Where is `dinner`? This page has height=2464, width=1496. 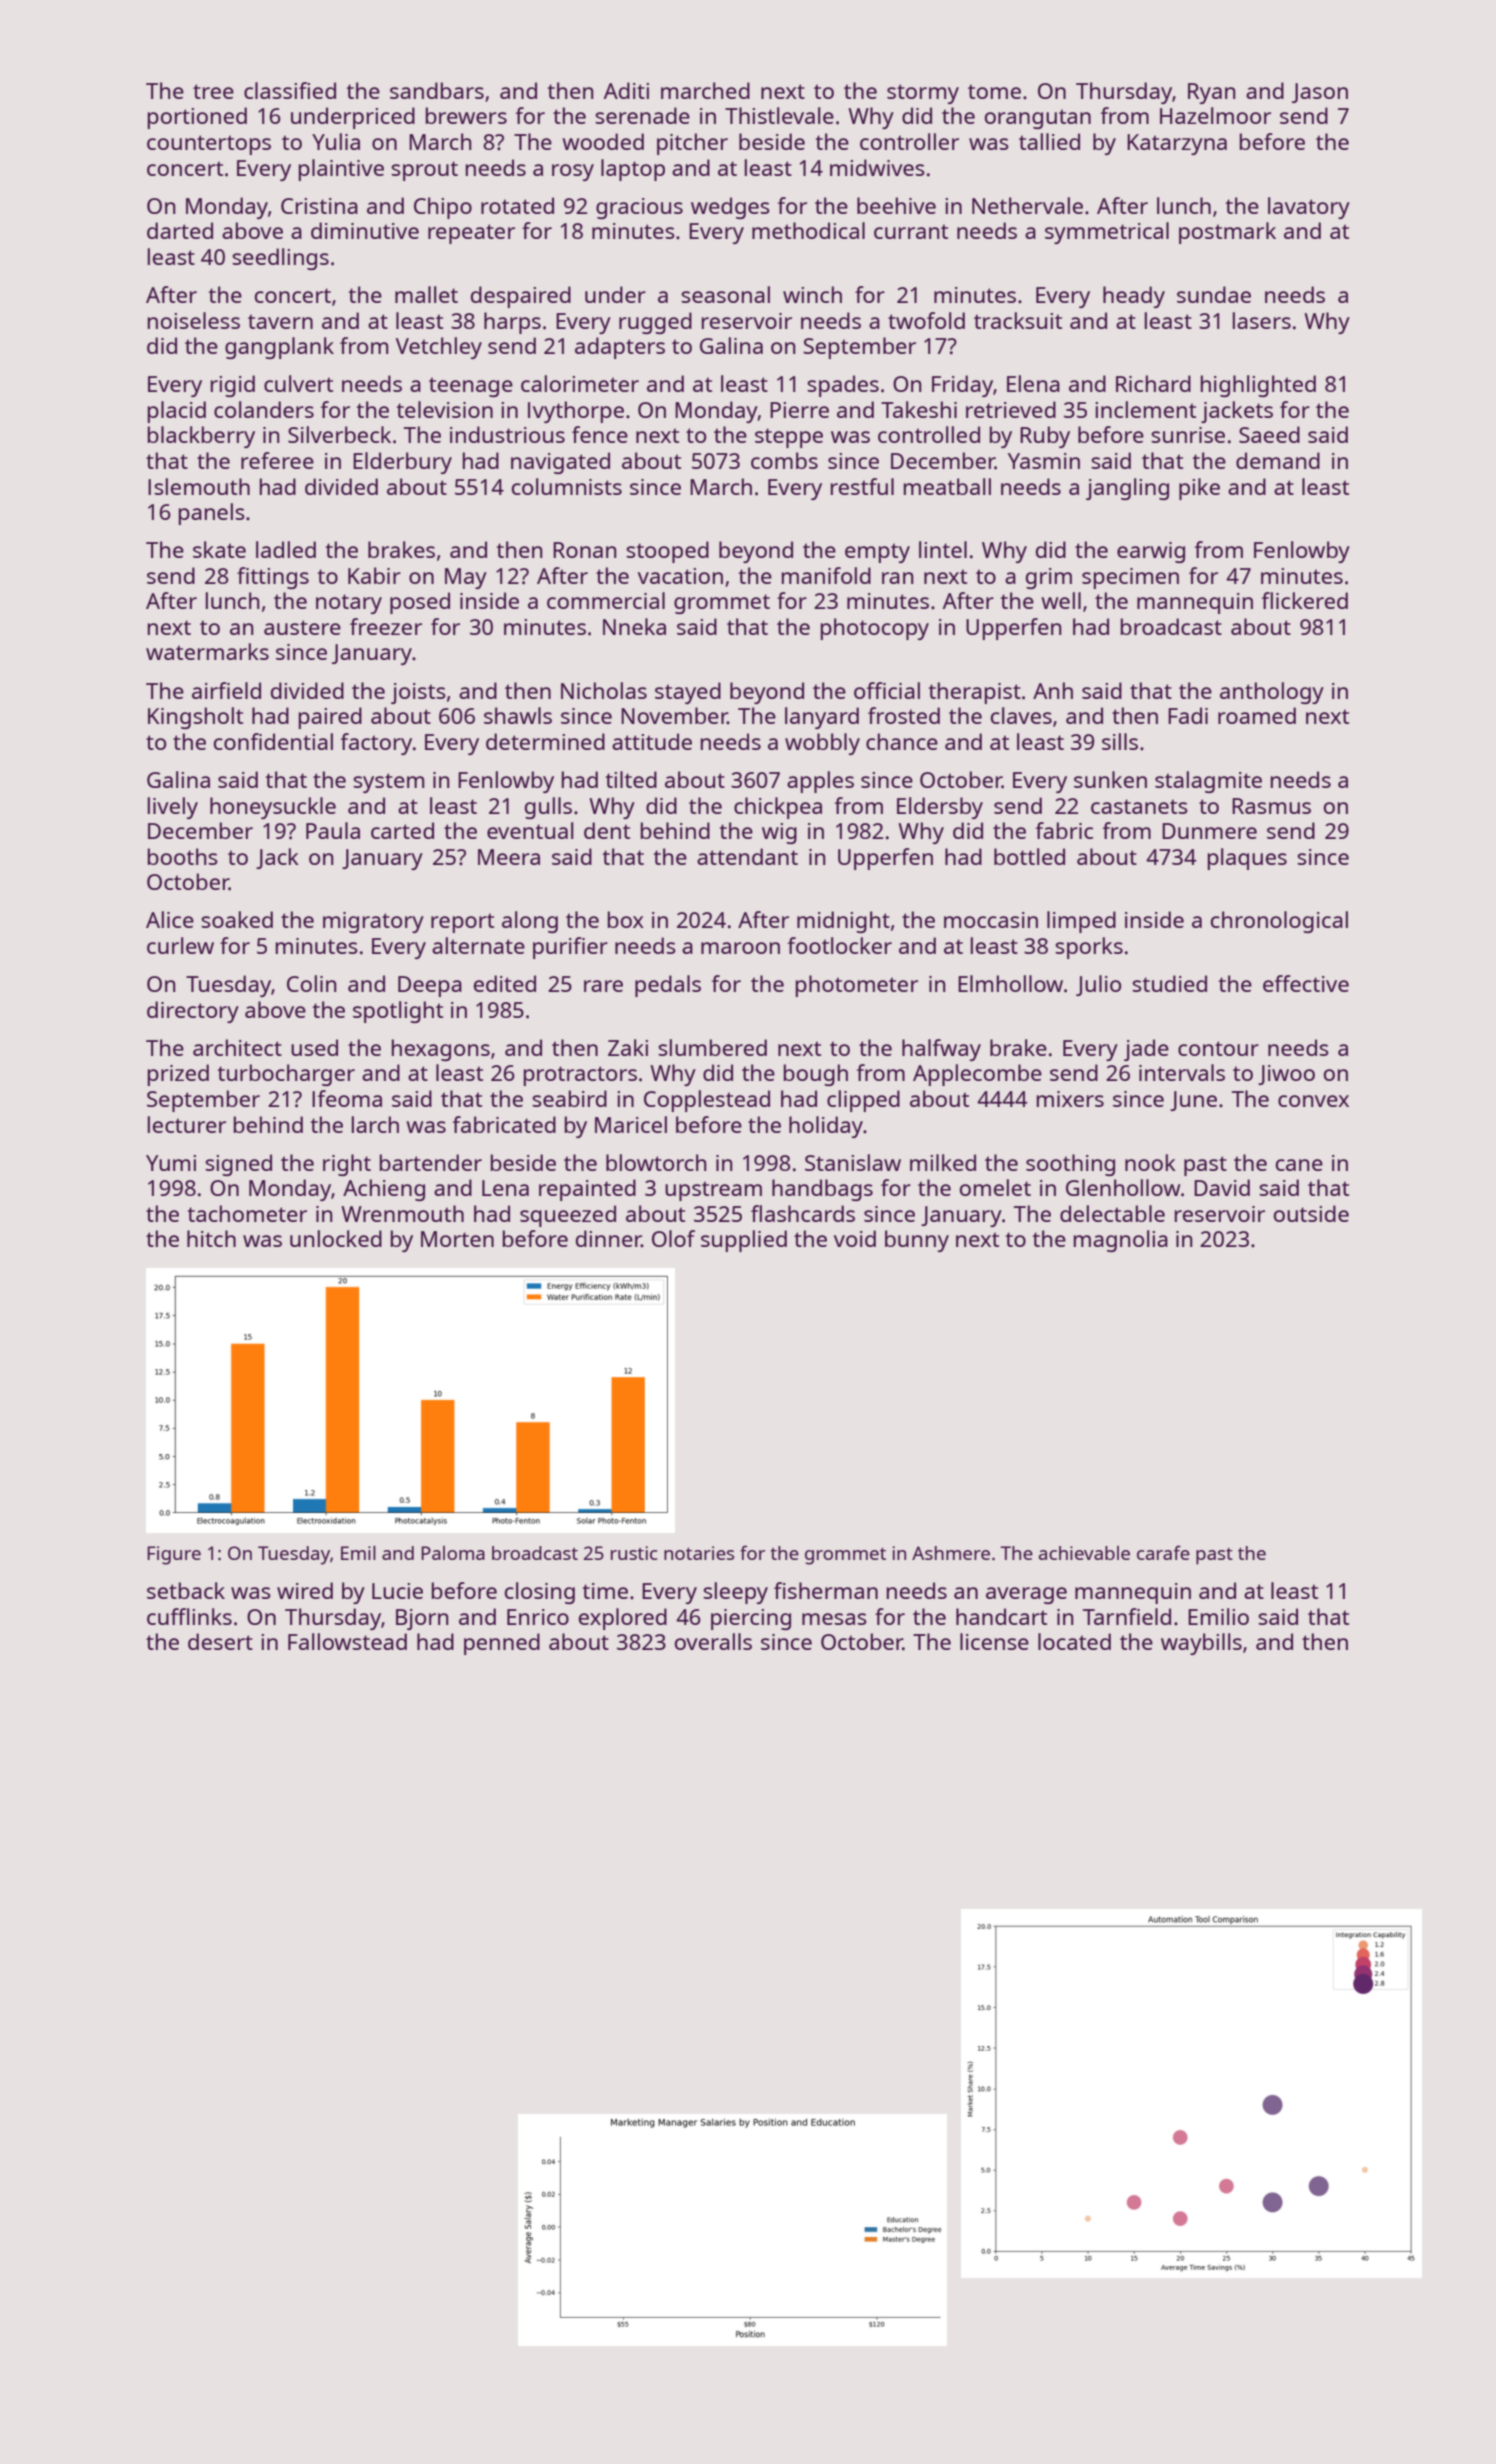
dinner is located at coordinates (608, 1238).
